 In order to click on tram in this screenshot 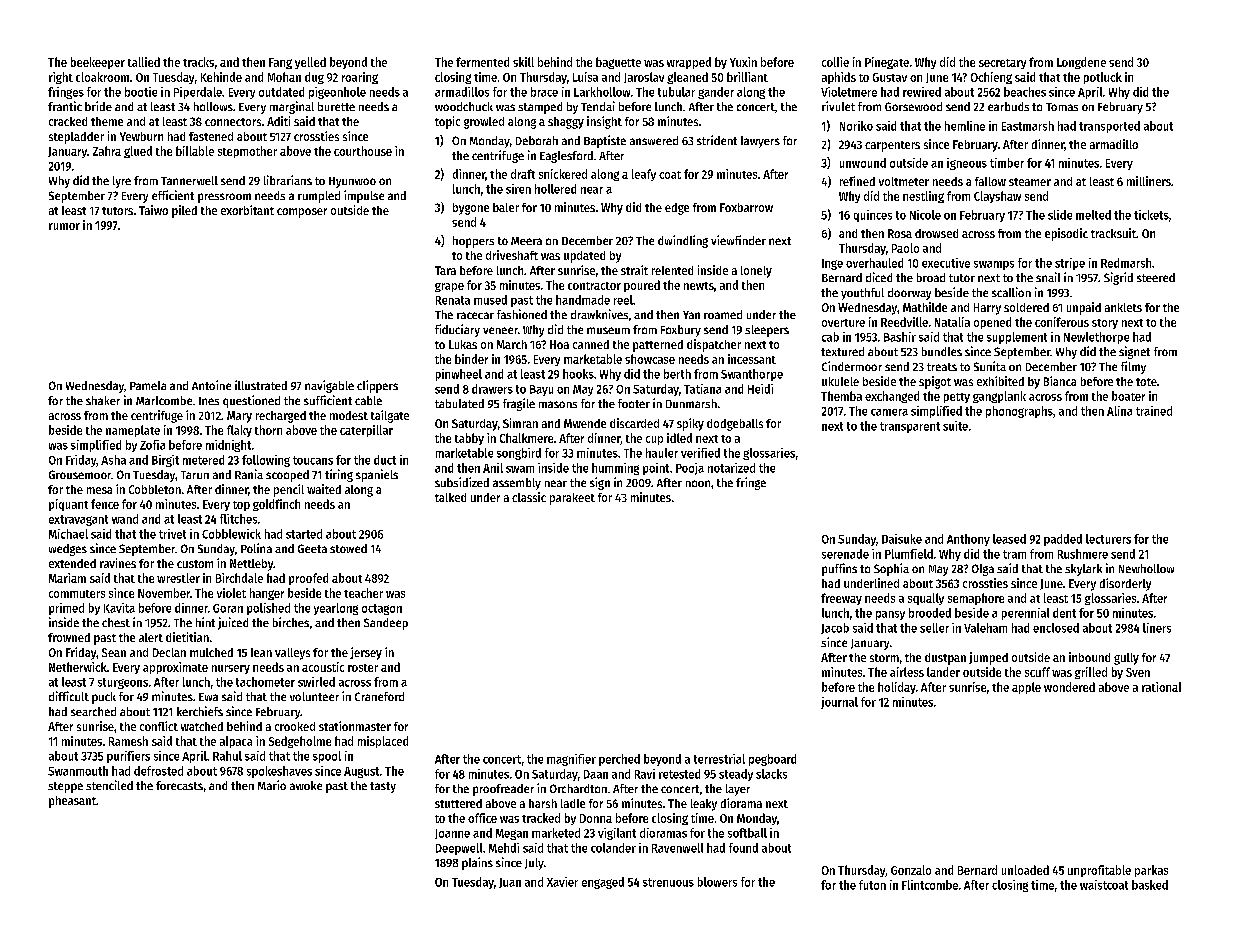, I will do `click(1014, 554)`.
